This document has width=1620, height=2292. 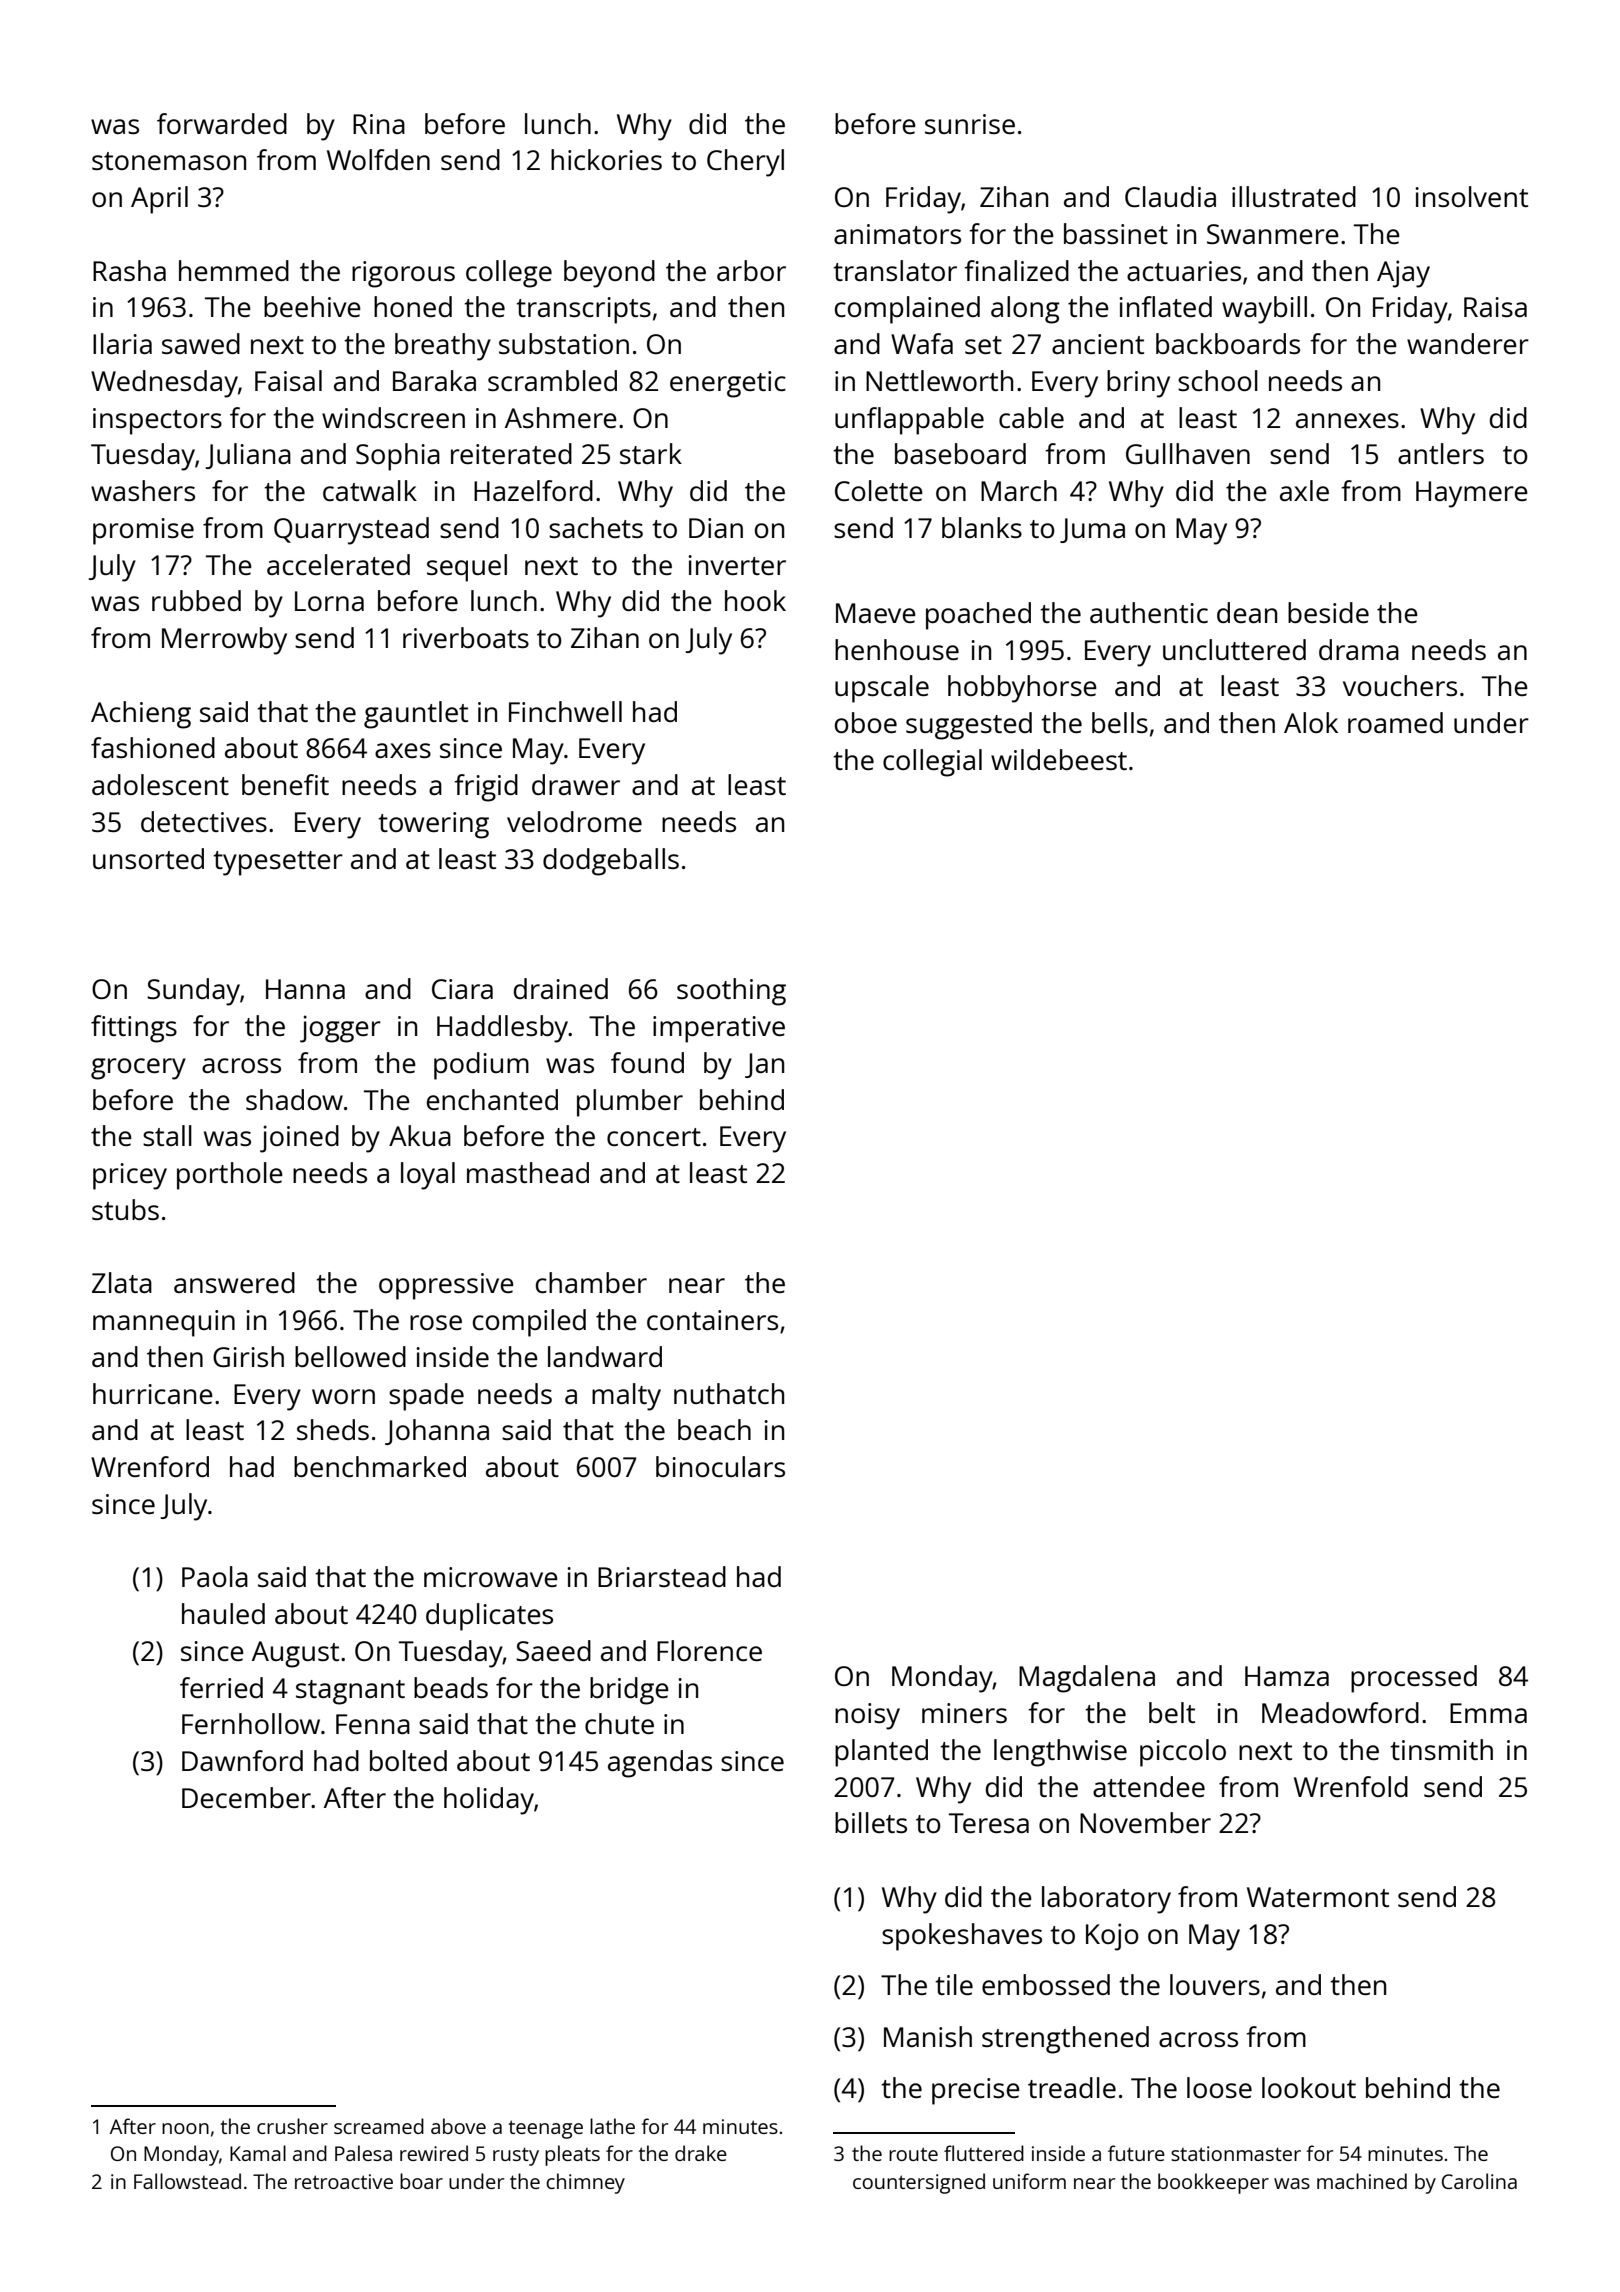 What do you see at coordinates (1479, 2181) in the document?
I see `Carolina` at bounding box center [1479, 2181].
